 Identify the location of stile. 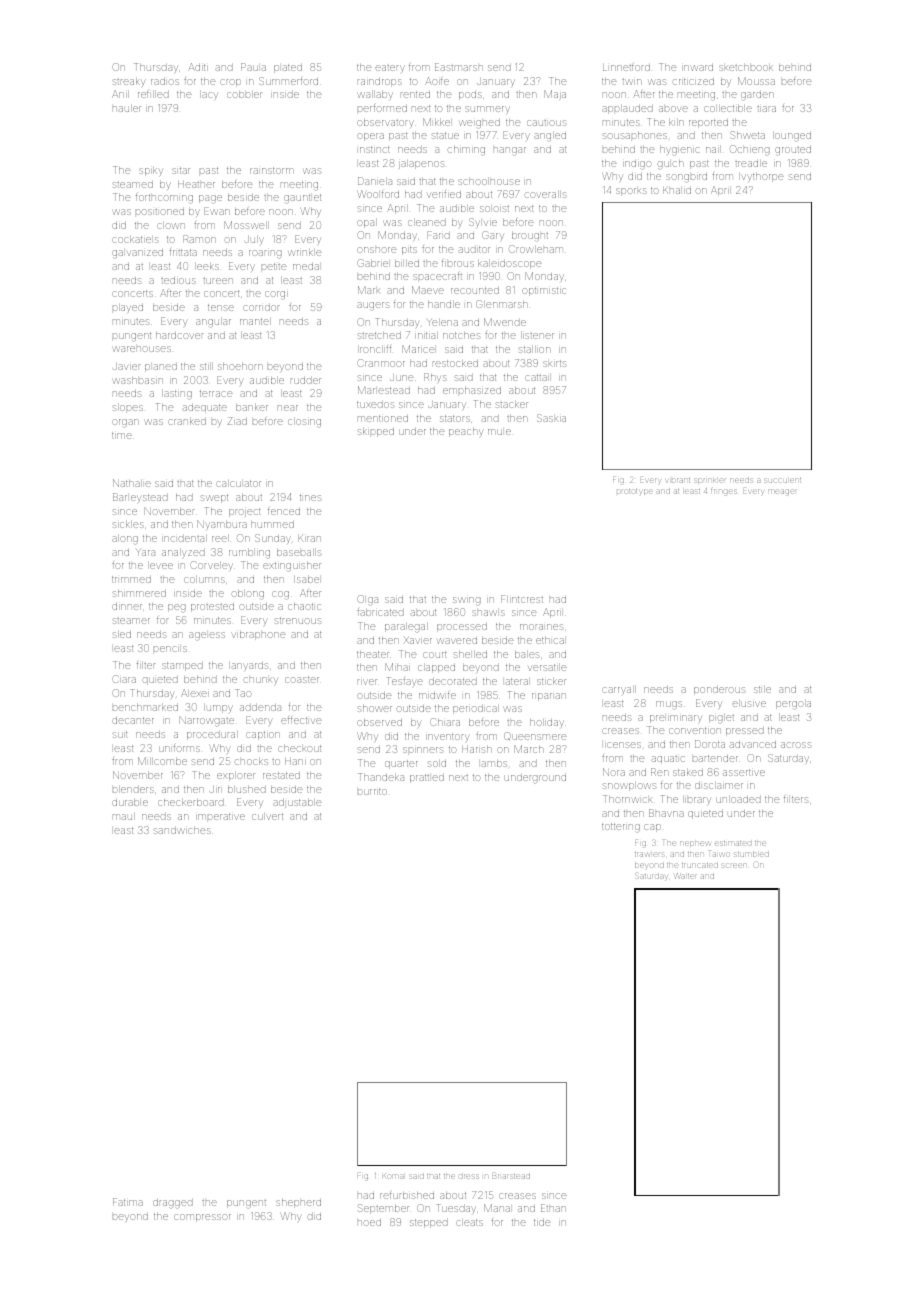
(762, 689).
